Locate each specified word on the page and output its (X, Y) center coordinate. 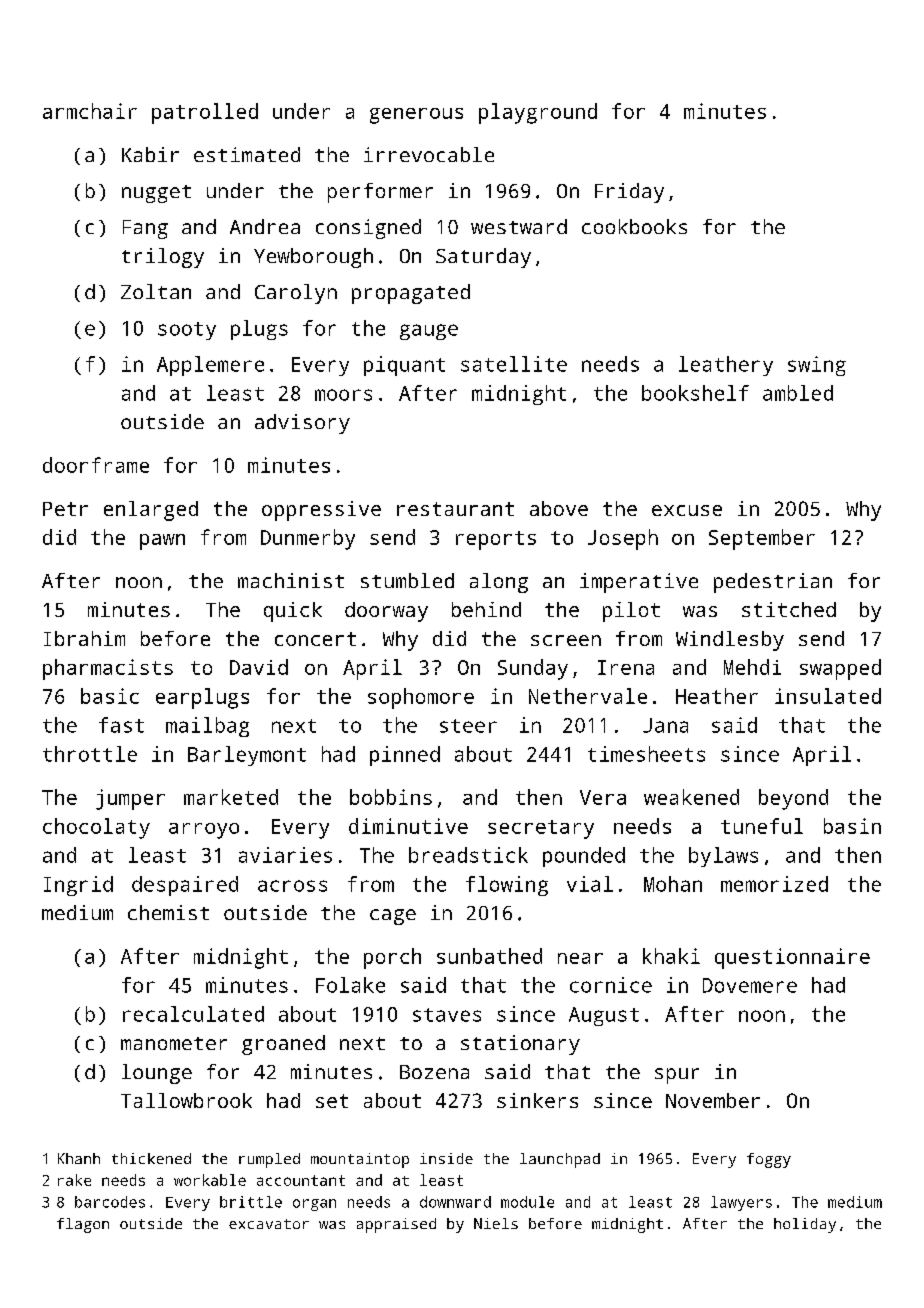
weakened (691, 797)
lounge (157, 1074)
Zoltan (156, 291)
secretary (541, 829)
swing (817, 366)
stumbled (407, 580)
